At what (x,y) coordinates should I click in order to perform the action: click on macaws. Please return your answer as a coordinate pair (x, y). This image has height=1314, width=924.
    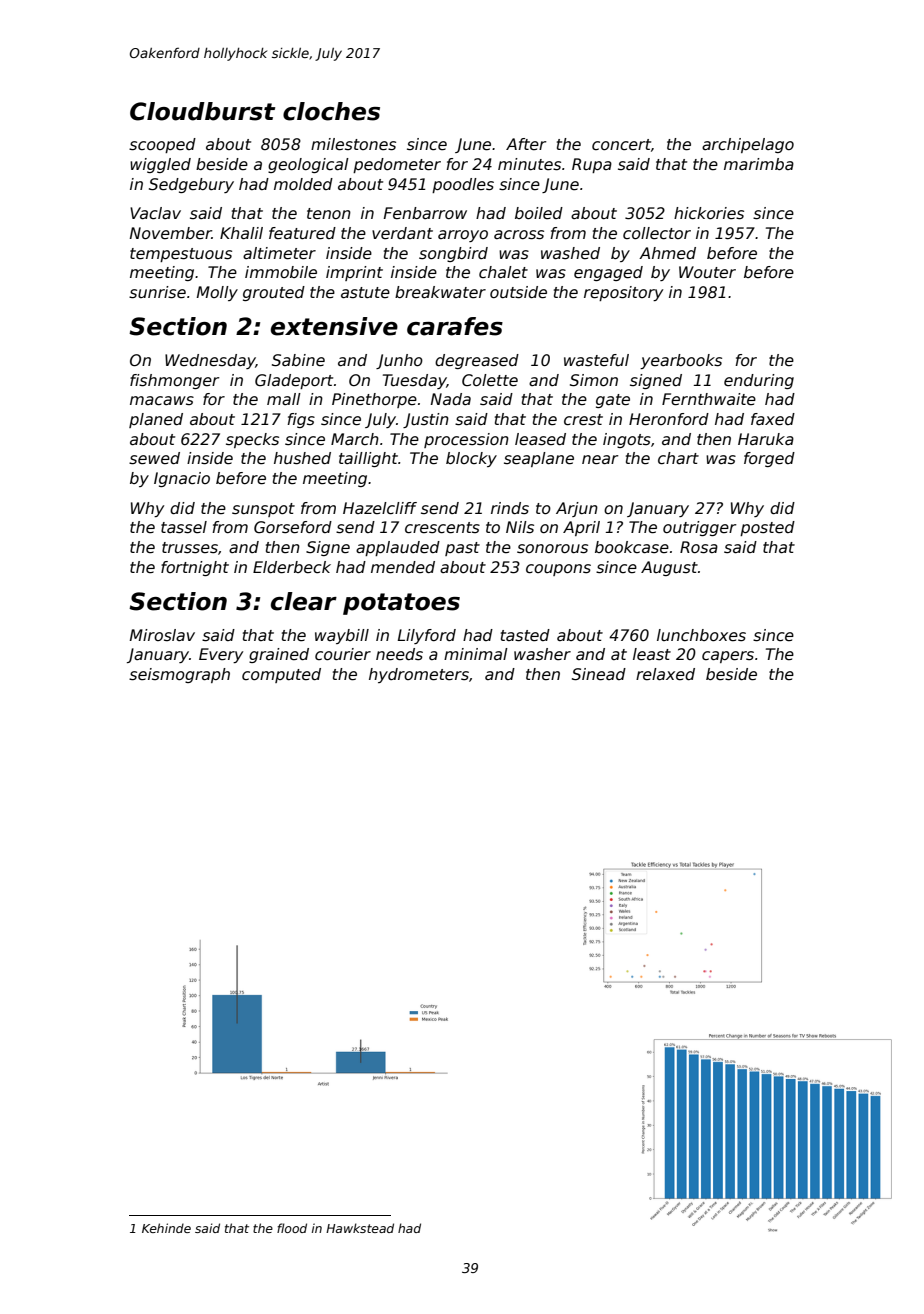
    Looking at the image, I should click on (162, 401).
